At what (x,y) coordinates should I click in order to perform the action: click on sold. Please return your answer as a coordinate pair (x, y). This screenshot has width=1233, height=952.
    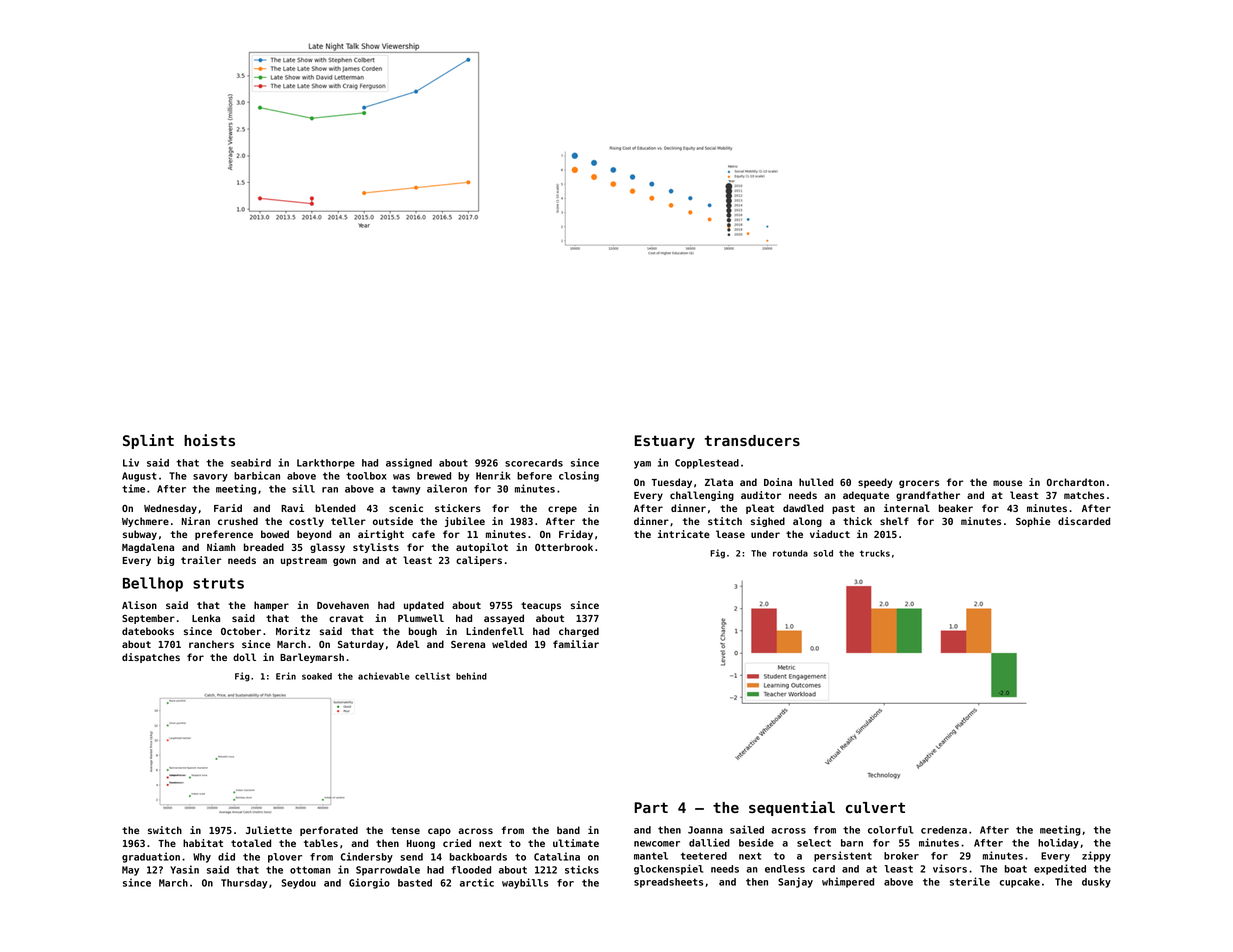
    Looking at the image, I should click on (823, 553).
